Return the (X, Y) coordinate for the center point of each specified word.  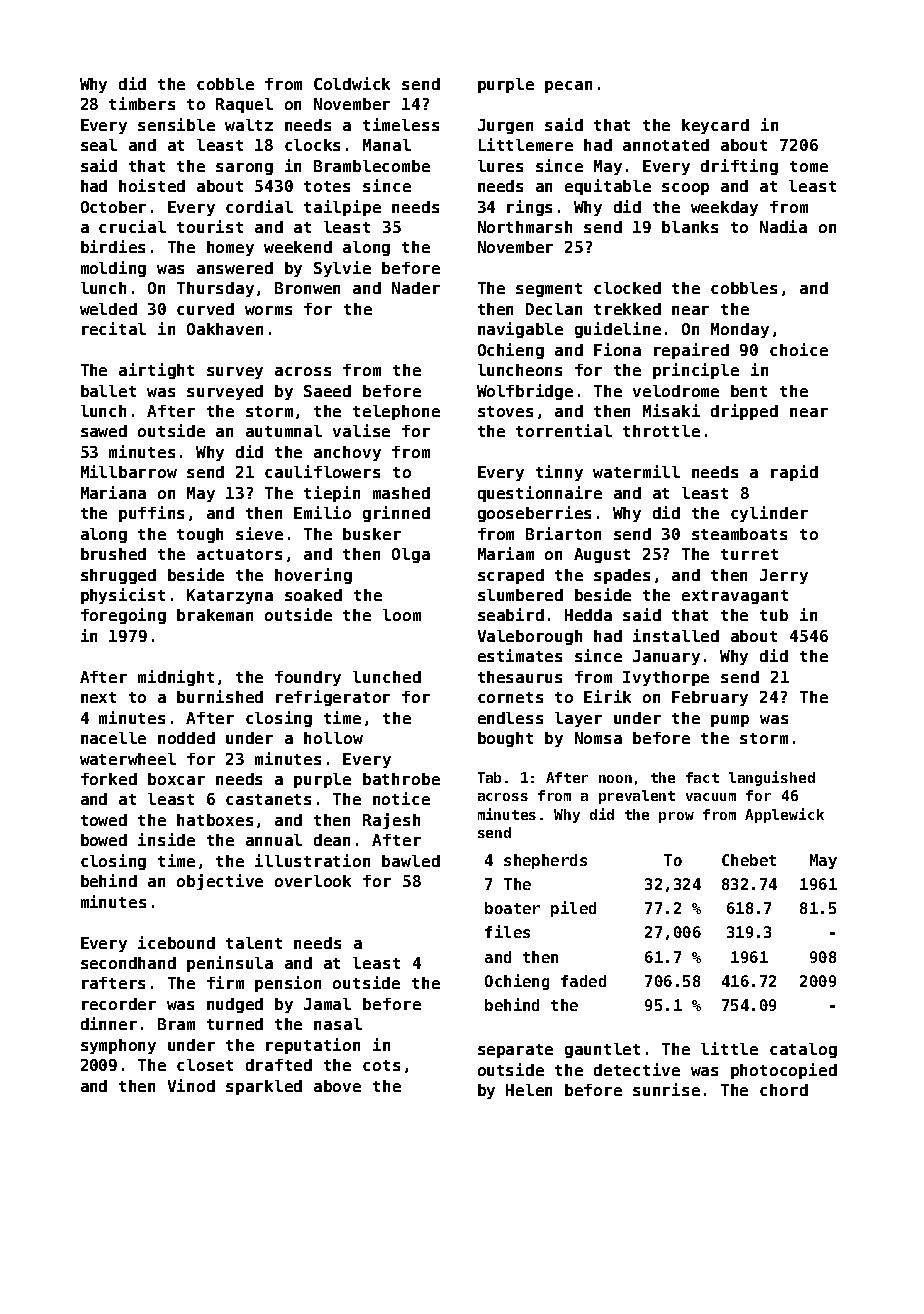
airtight (156, 371)
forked (109, 779)
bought (505, 739)
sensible (176, 124)
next (98, 697)
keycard (715, 126)
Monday (740, 330)
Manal (387, 145)
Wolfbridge (525, 392)
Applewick (784, 815)
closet (205, 1065)
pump (730, 721)
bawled (411, 861)
